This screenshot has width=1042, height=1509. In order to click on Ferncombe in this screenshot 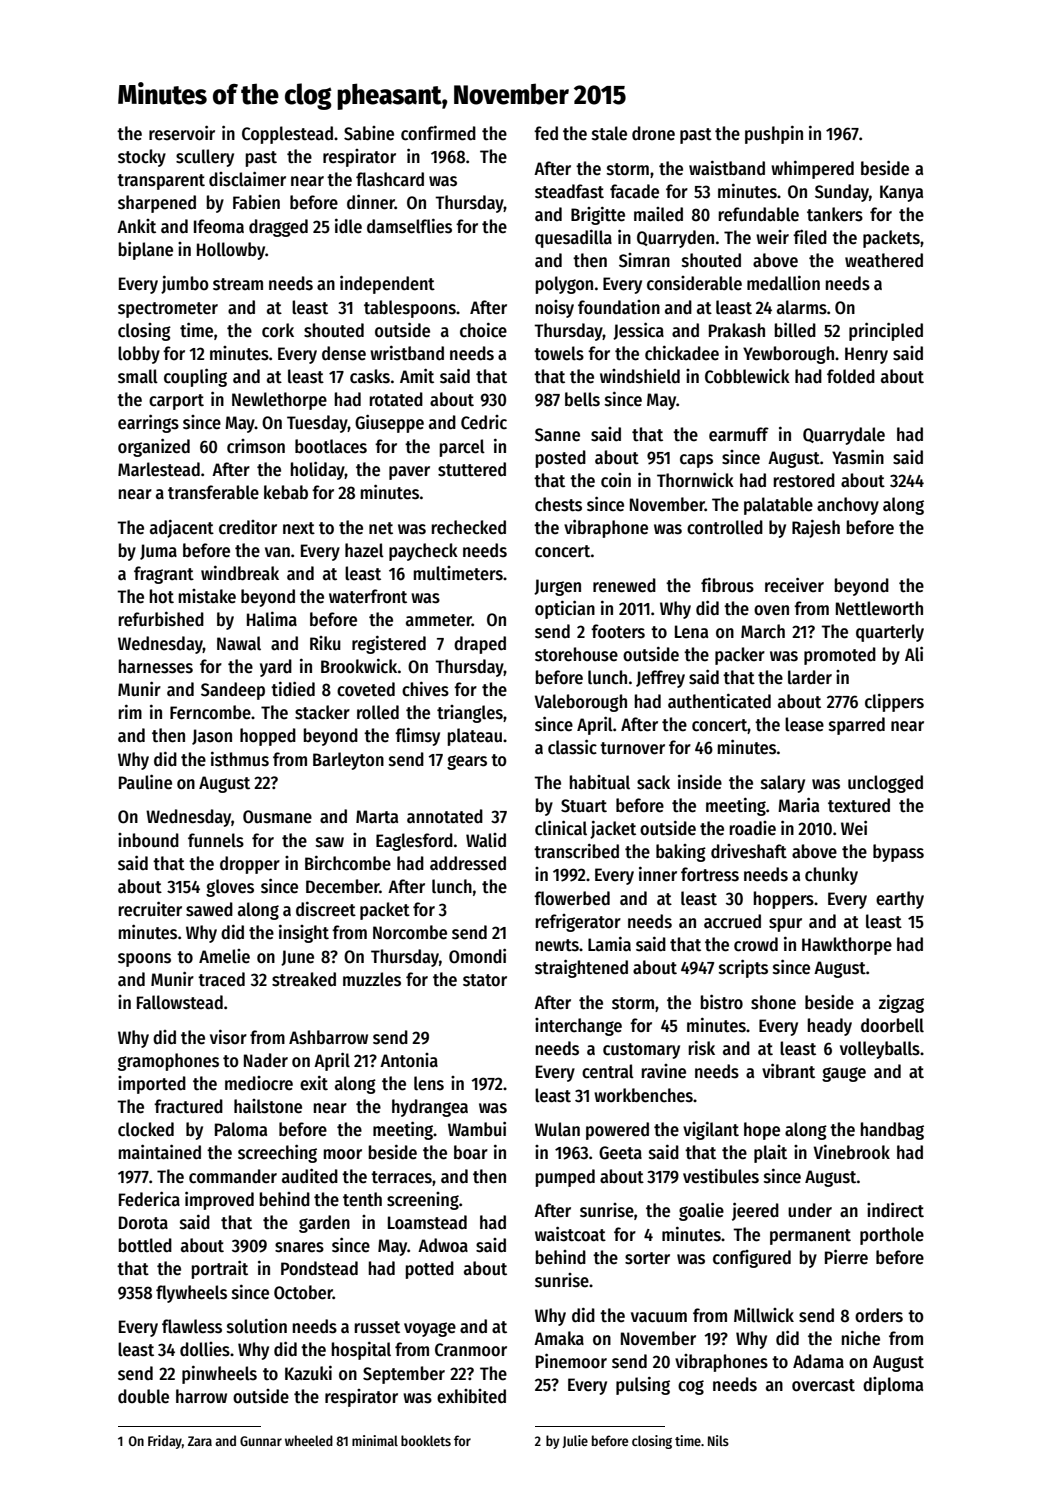, I will do `click(210, 712)`.
